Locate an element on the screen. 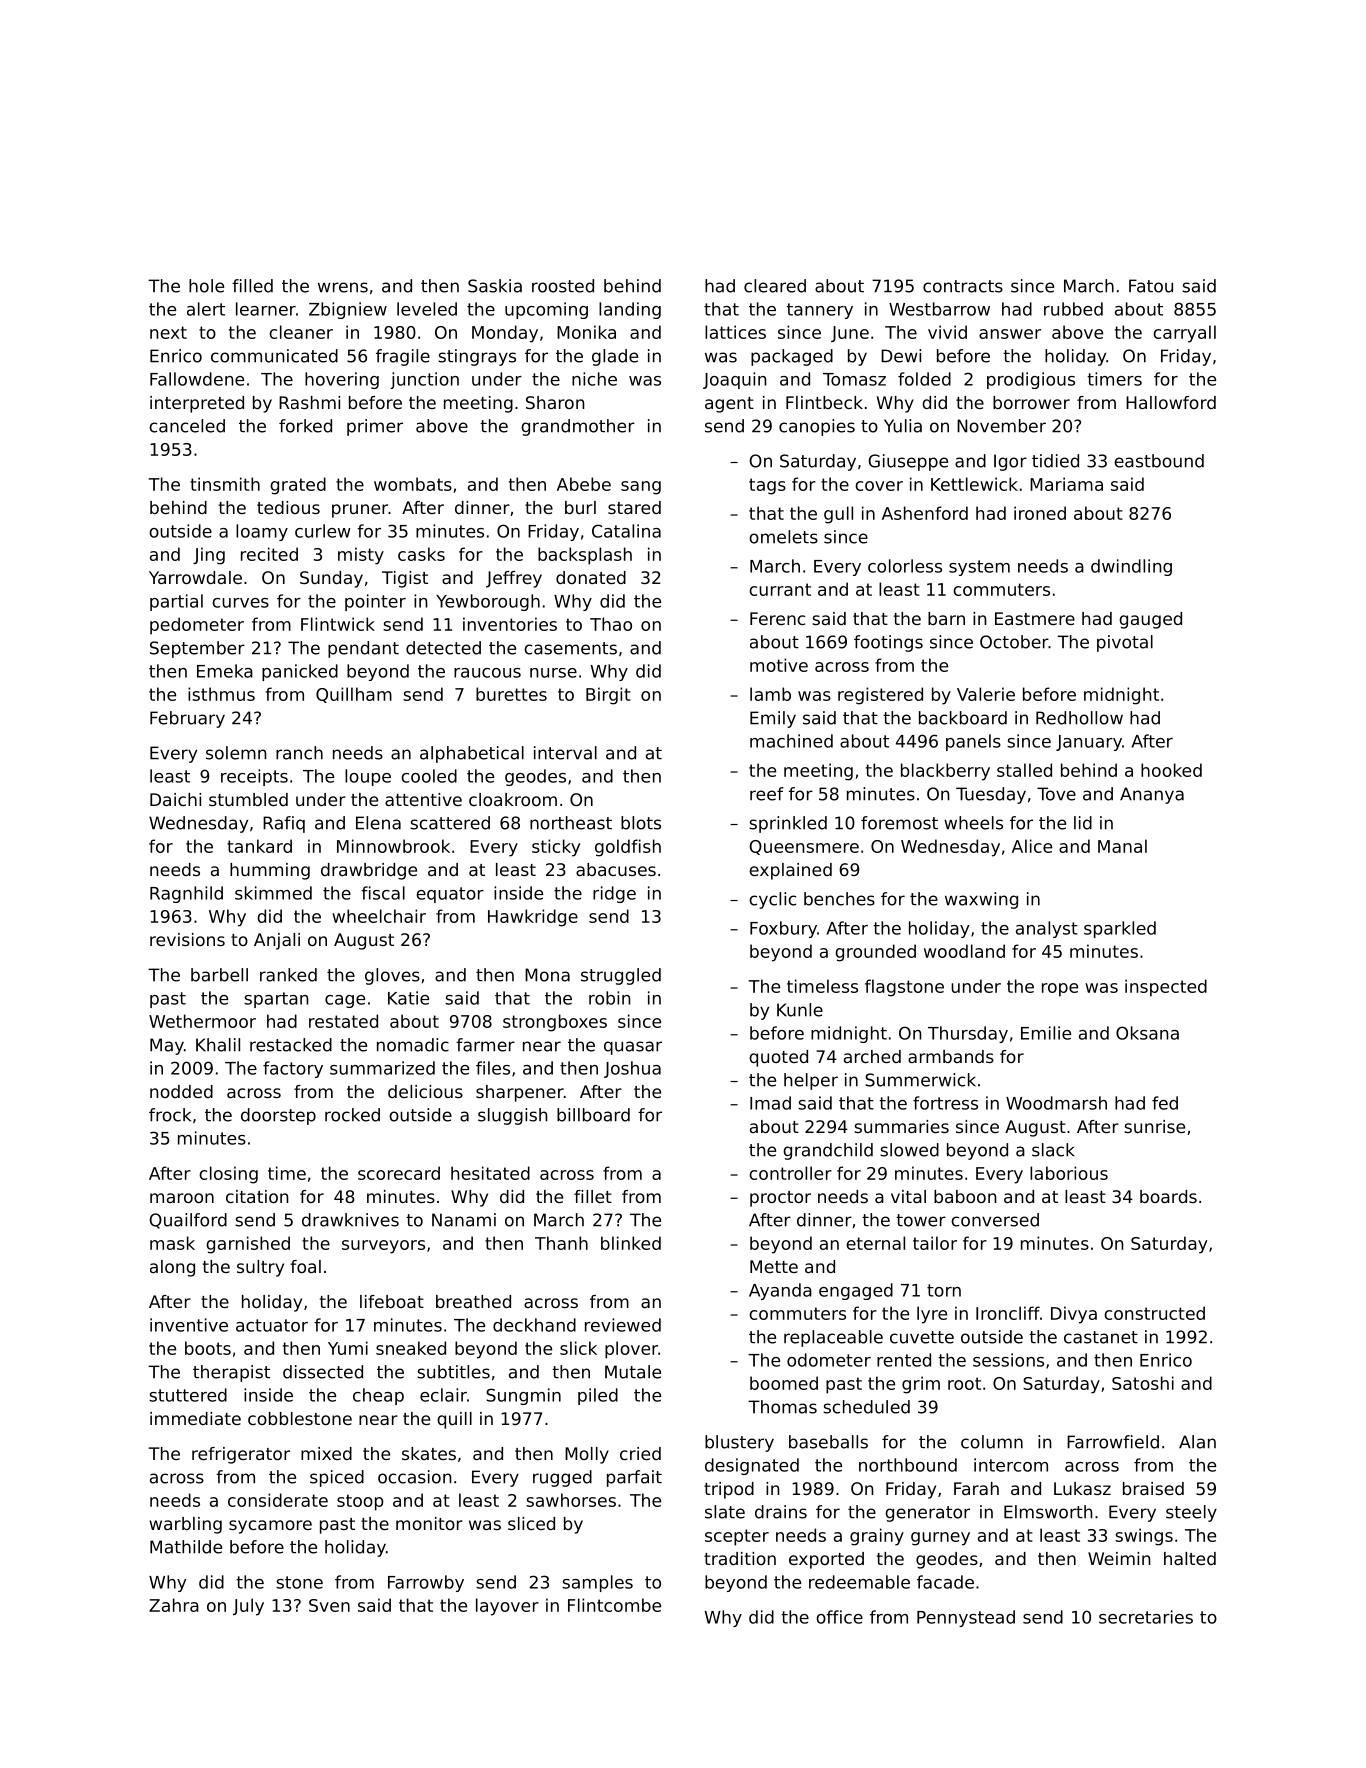 This screenshot has width=1366, height=1768. Saskia is located at coordinates (495, 286).
